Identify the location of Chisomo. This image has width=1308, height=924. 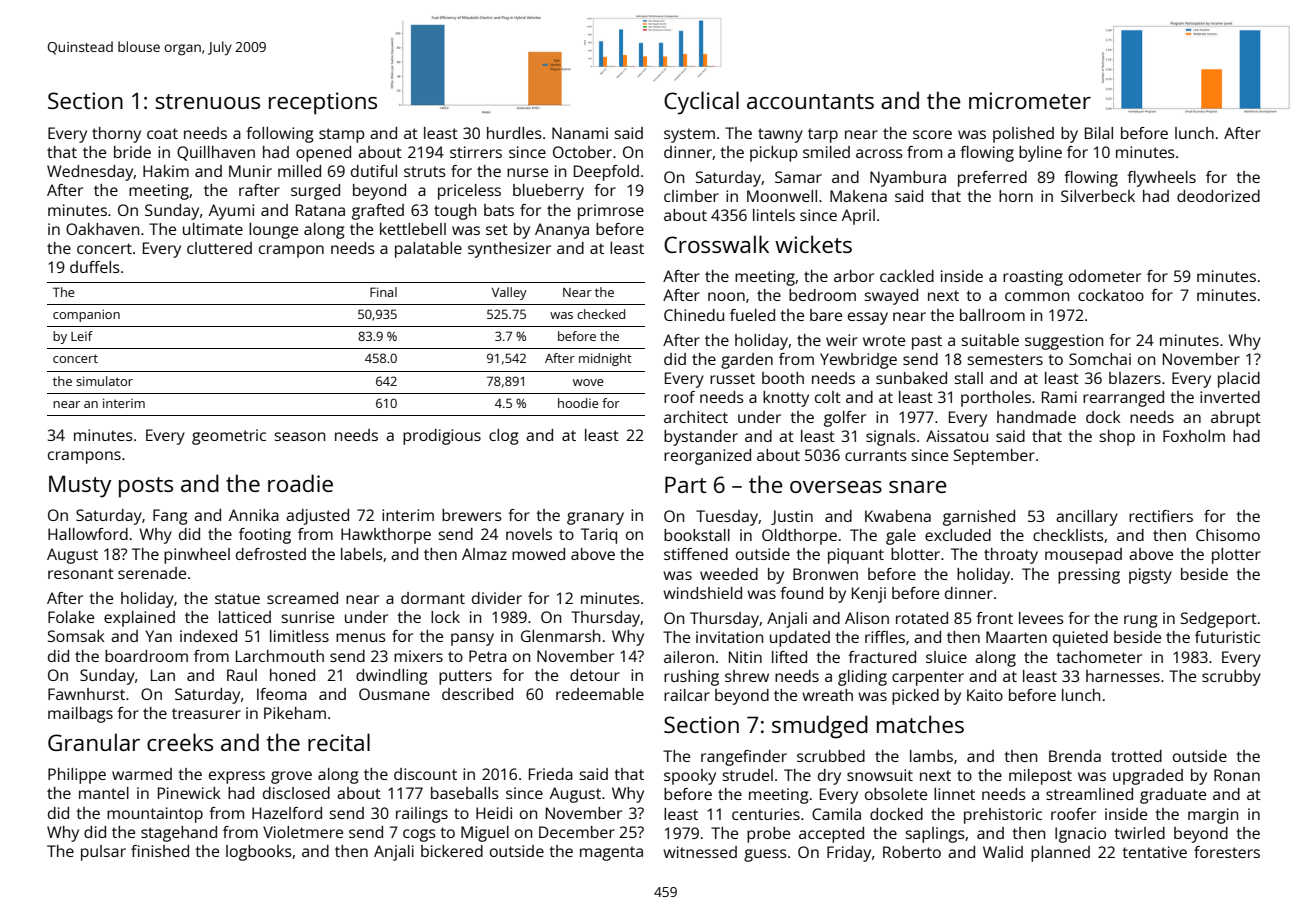
(1228, 535).
